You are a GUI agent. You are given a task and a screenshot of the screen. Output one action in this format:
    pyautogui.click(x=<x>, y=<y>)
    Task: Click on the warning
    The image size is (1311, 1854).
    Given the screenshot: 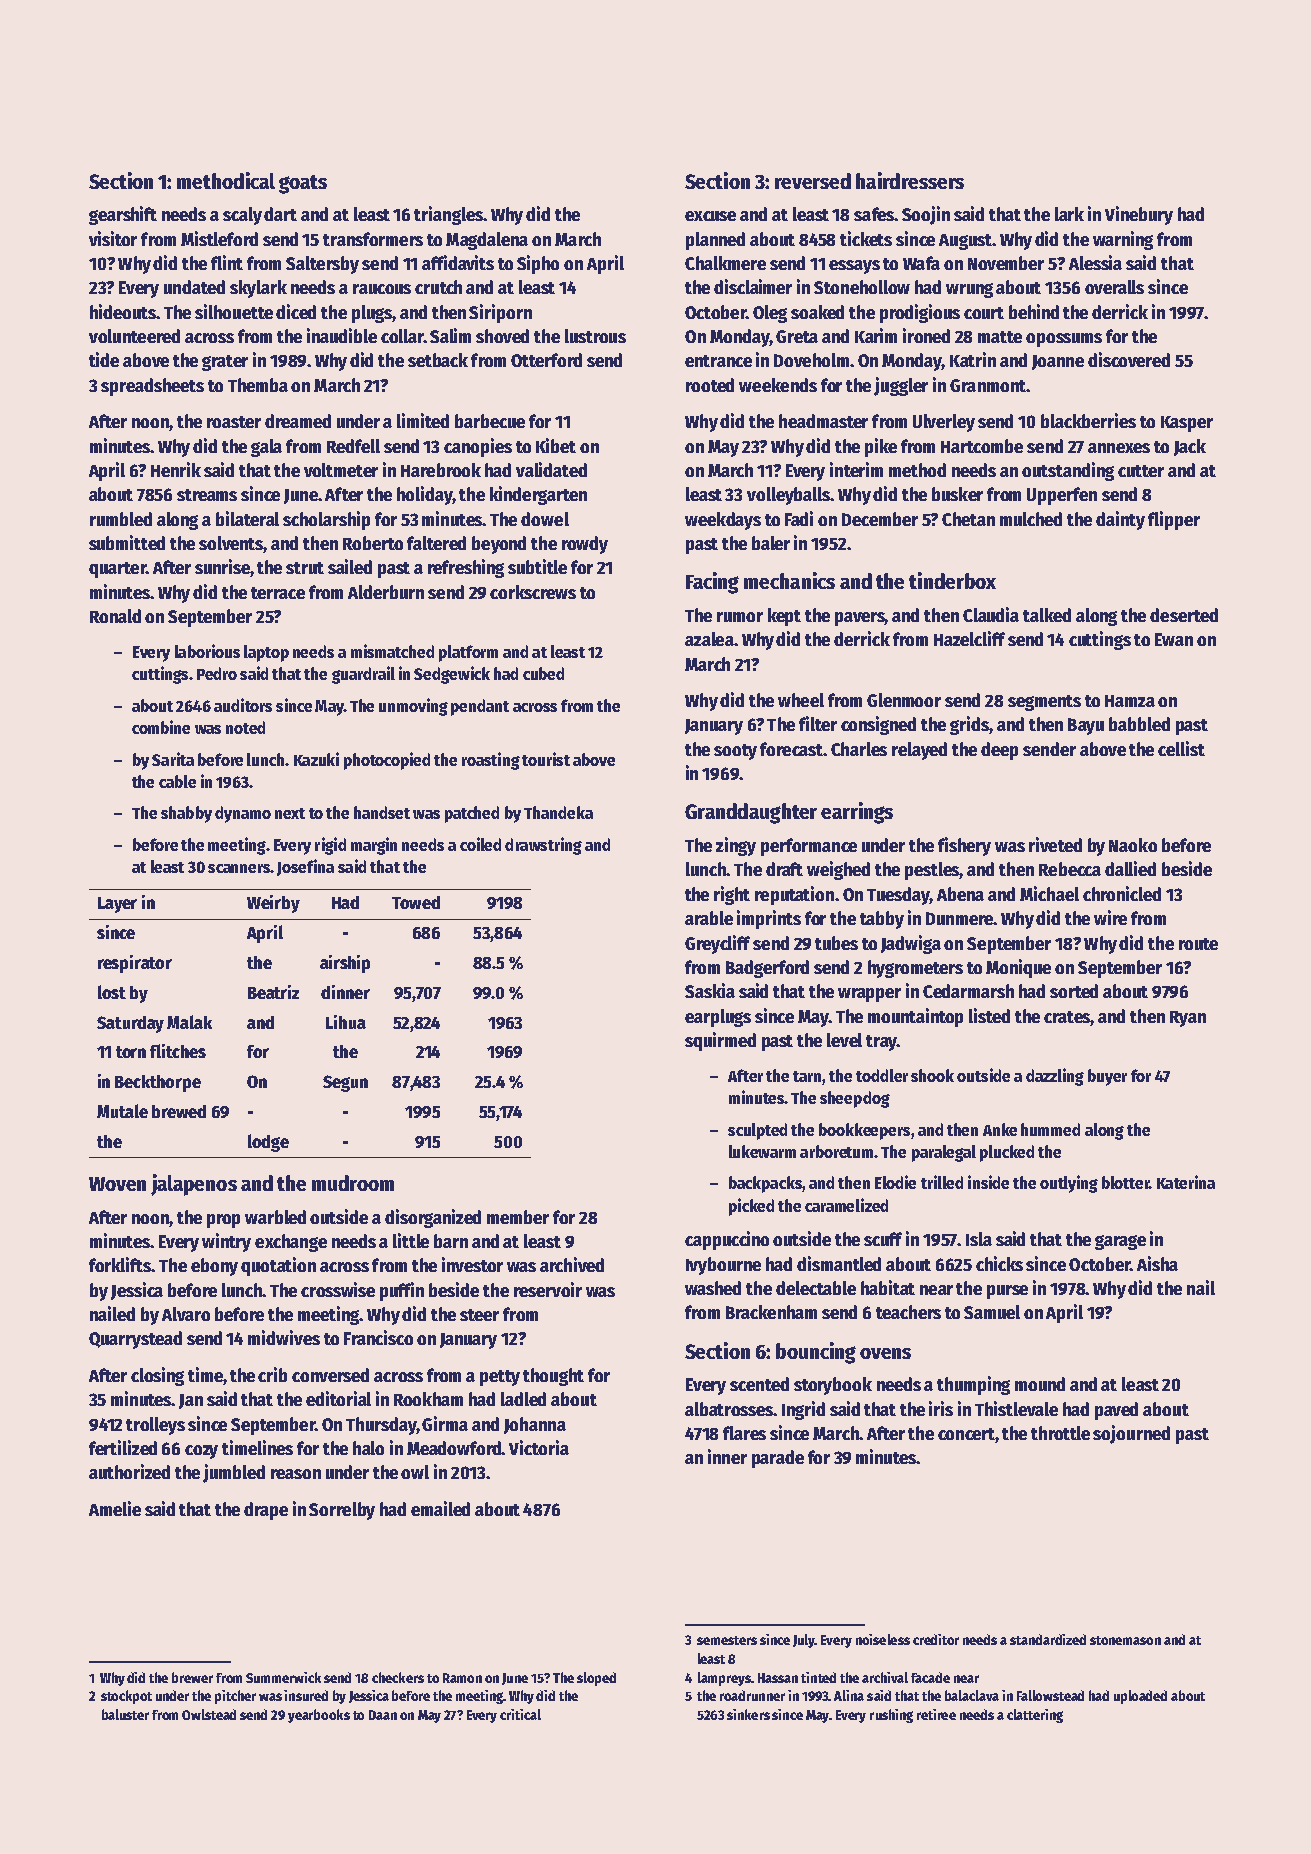 What is the action you would take?
    pyautogui.click(x=1123, y=240)
